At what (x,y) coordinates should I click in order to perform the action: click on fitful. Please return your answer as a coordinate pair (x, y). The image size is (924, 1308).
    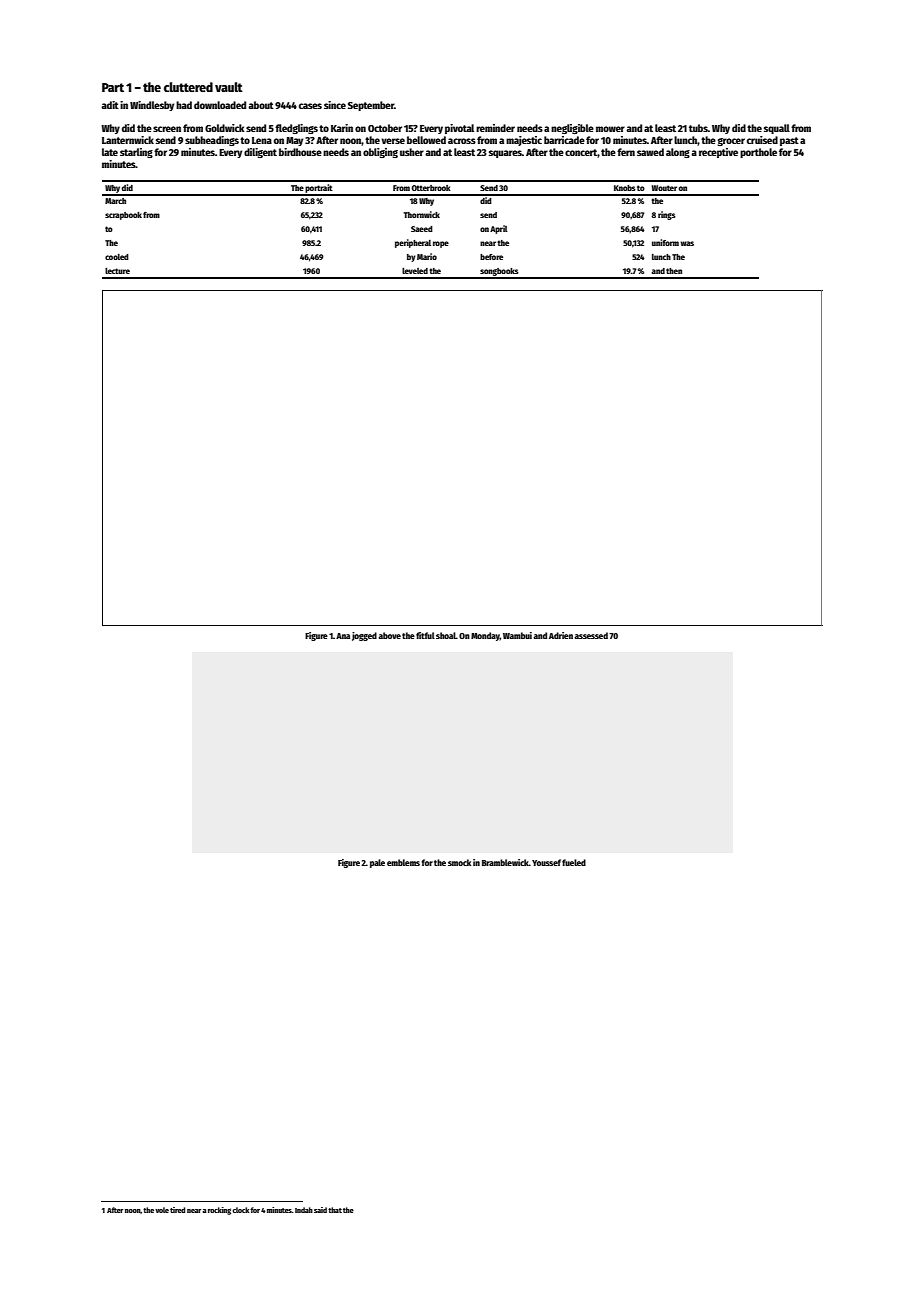
    Looking at the image, I should click on (425, 635).
